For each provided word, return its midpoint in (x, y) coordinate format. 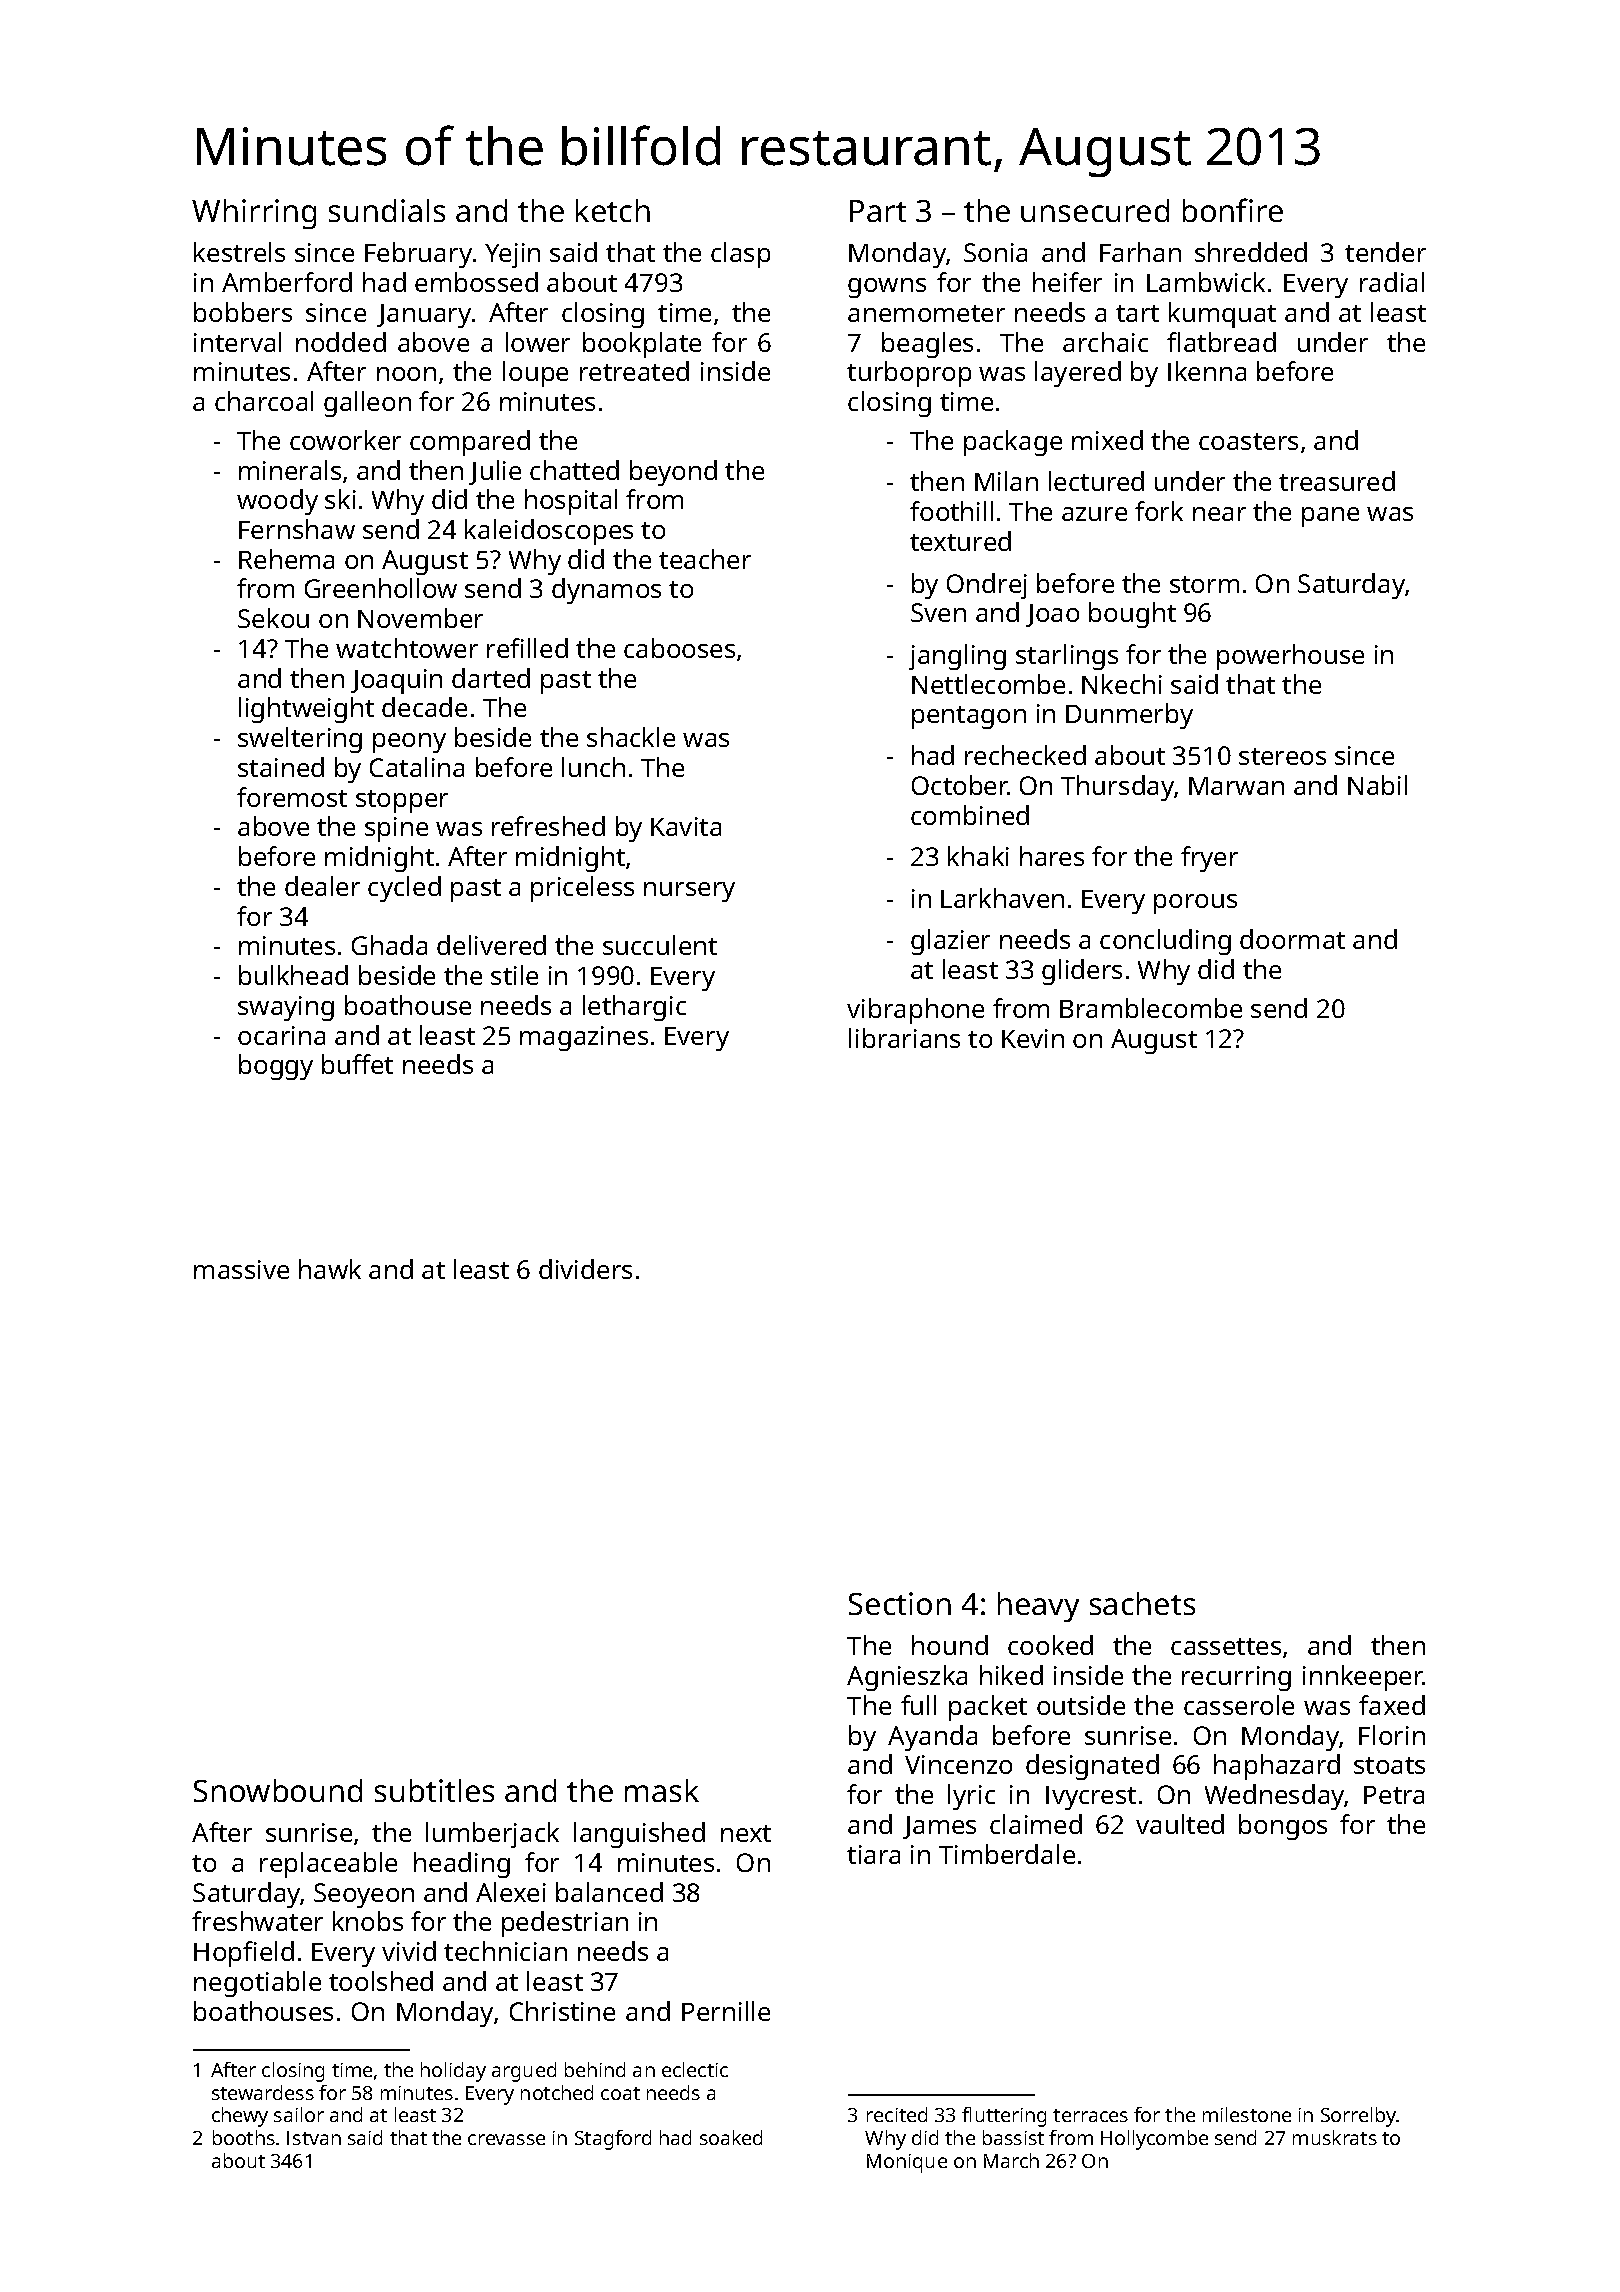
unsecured (1095, 210)
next (746, 1833)
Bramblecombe (1151, 1008)
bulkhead (293, 975)
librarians (904, 1038)
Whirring (254, 214)
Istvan (314, 2138)
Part (878, 211)
